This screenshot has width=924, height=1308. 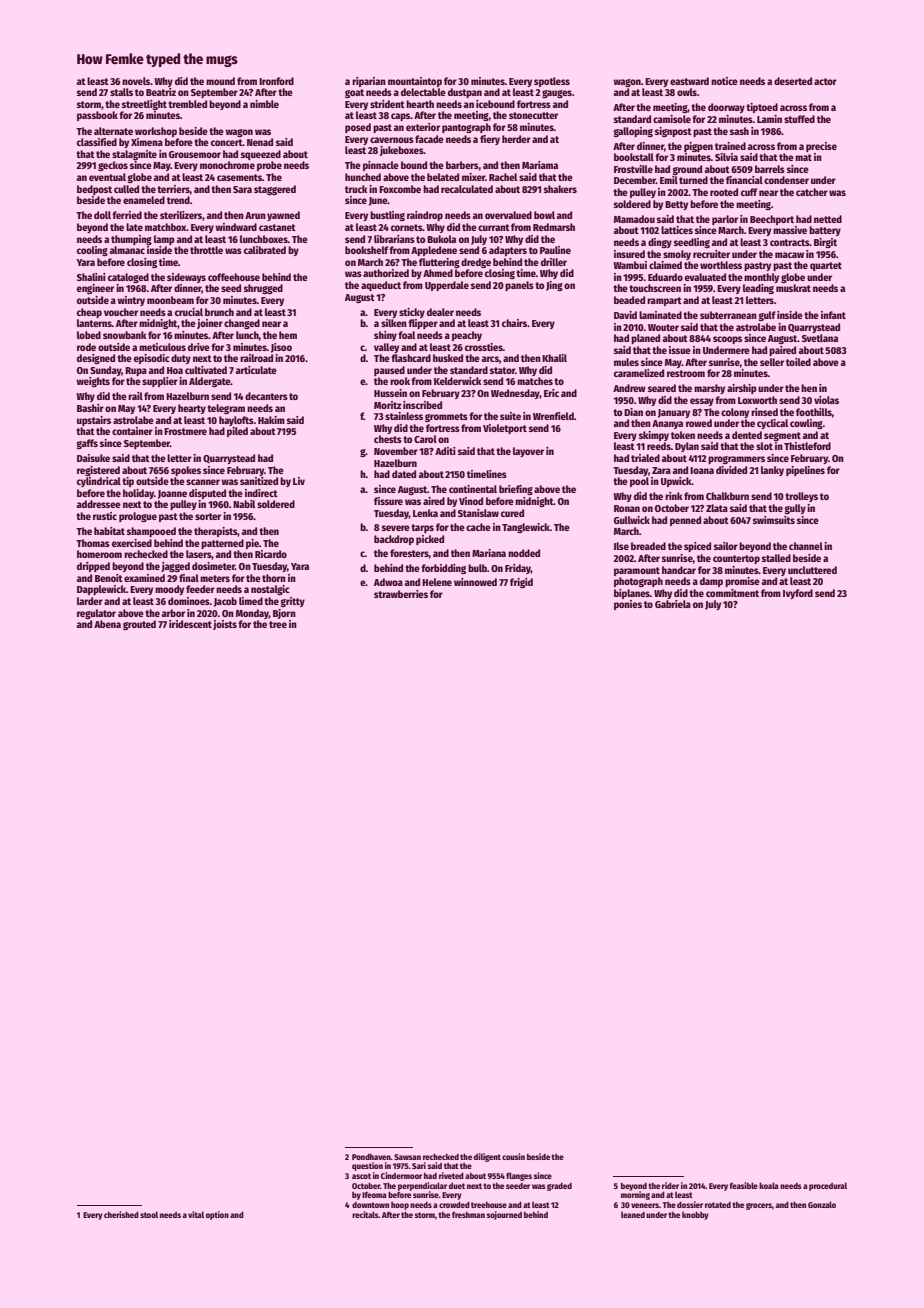 What do you see at coordinates (93, 382) in the screenshot?
I see `weights` at bounding box center [93, 382].
